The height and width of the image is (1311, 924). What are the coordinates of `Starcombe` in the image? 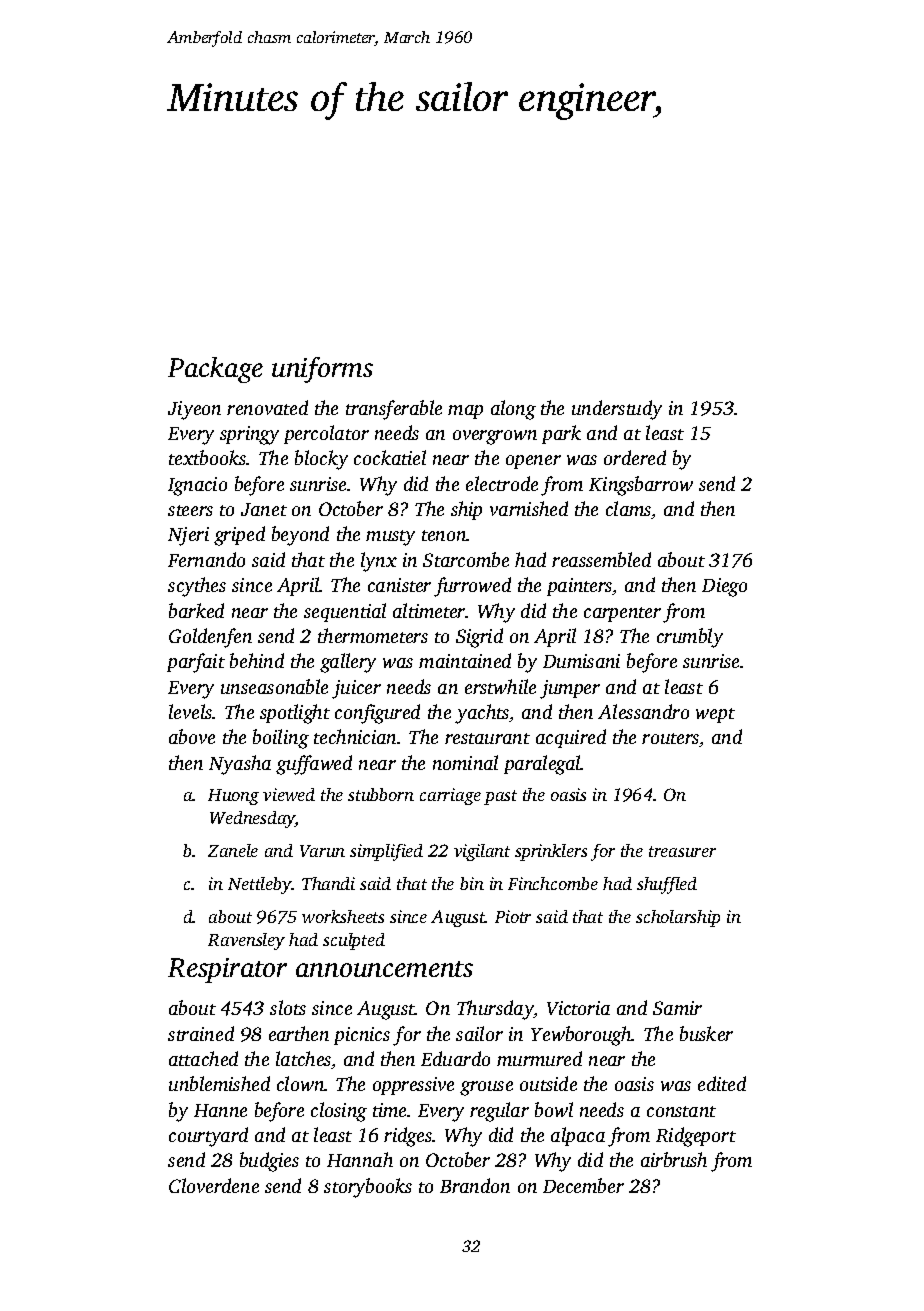 It's located at (466, 559).
